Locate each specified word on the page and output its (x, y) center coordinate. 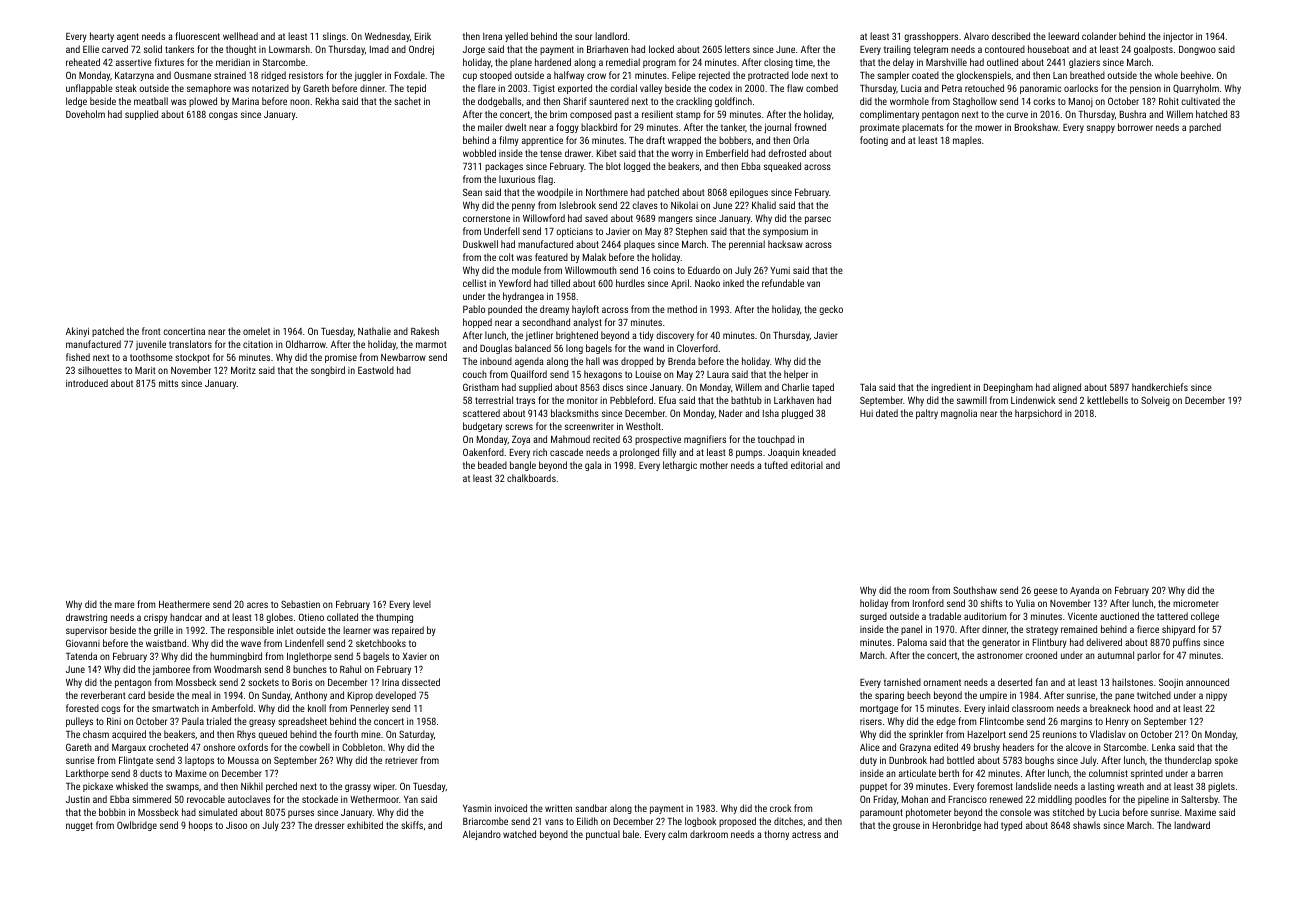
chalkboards (531, 478)
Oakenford (483, 452)
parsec (818, 220)
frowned (810, 127)
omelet (256, 331)
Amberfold (232, 708)
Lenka (1163, 747)
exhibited (365, 825)
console (1015, 812)
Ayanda (1084, 591)
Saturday (416, 735)
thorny (777, 835)
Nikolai (684, 205)
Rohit (1169, 101)
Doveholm (85, 114)
